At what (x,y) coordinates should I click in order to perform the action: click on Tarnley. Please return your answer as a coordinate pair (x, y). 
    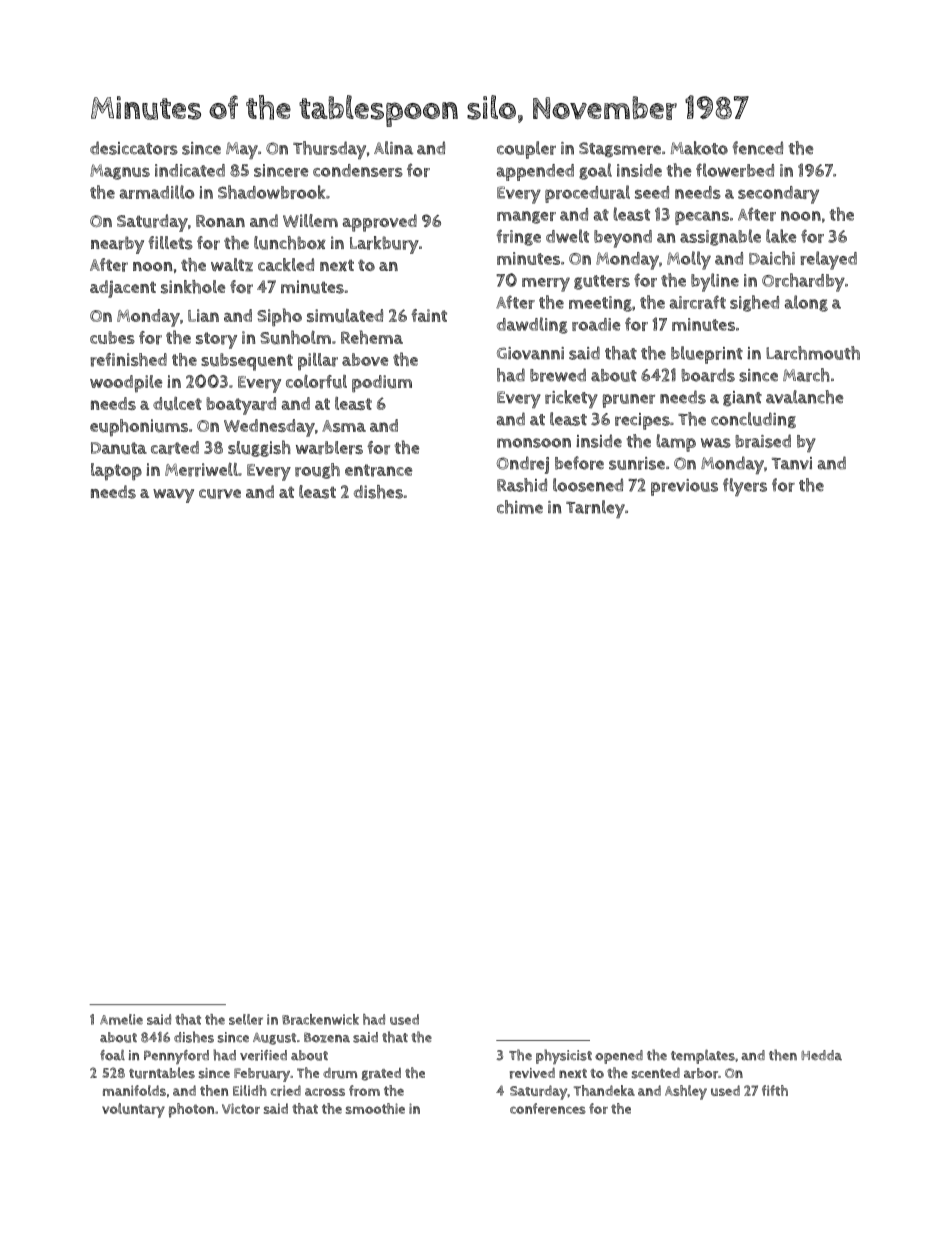
    Looking at the image, I should click on (595, 509).
